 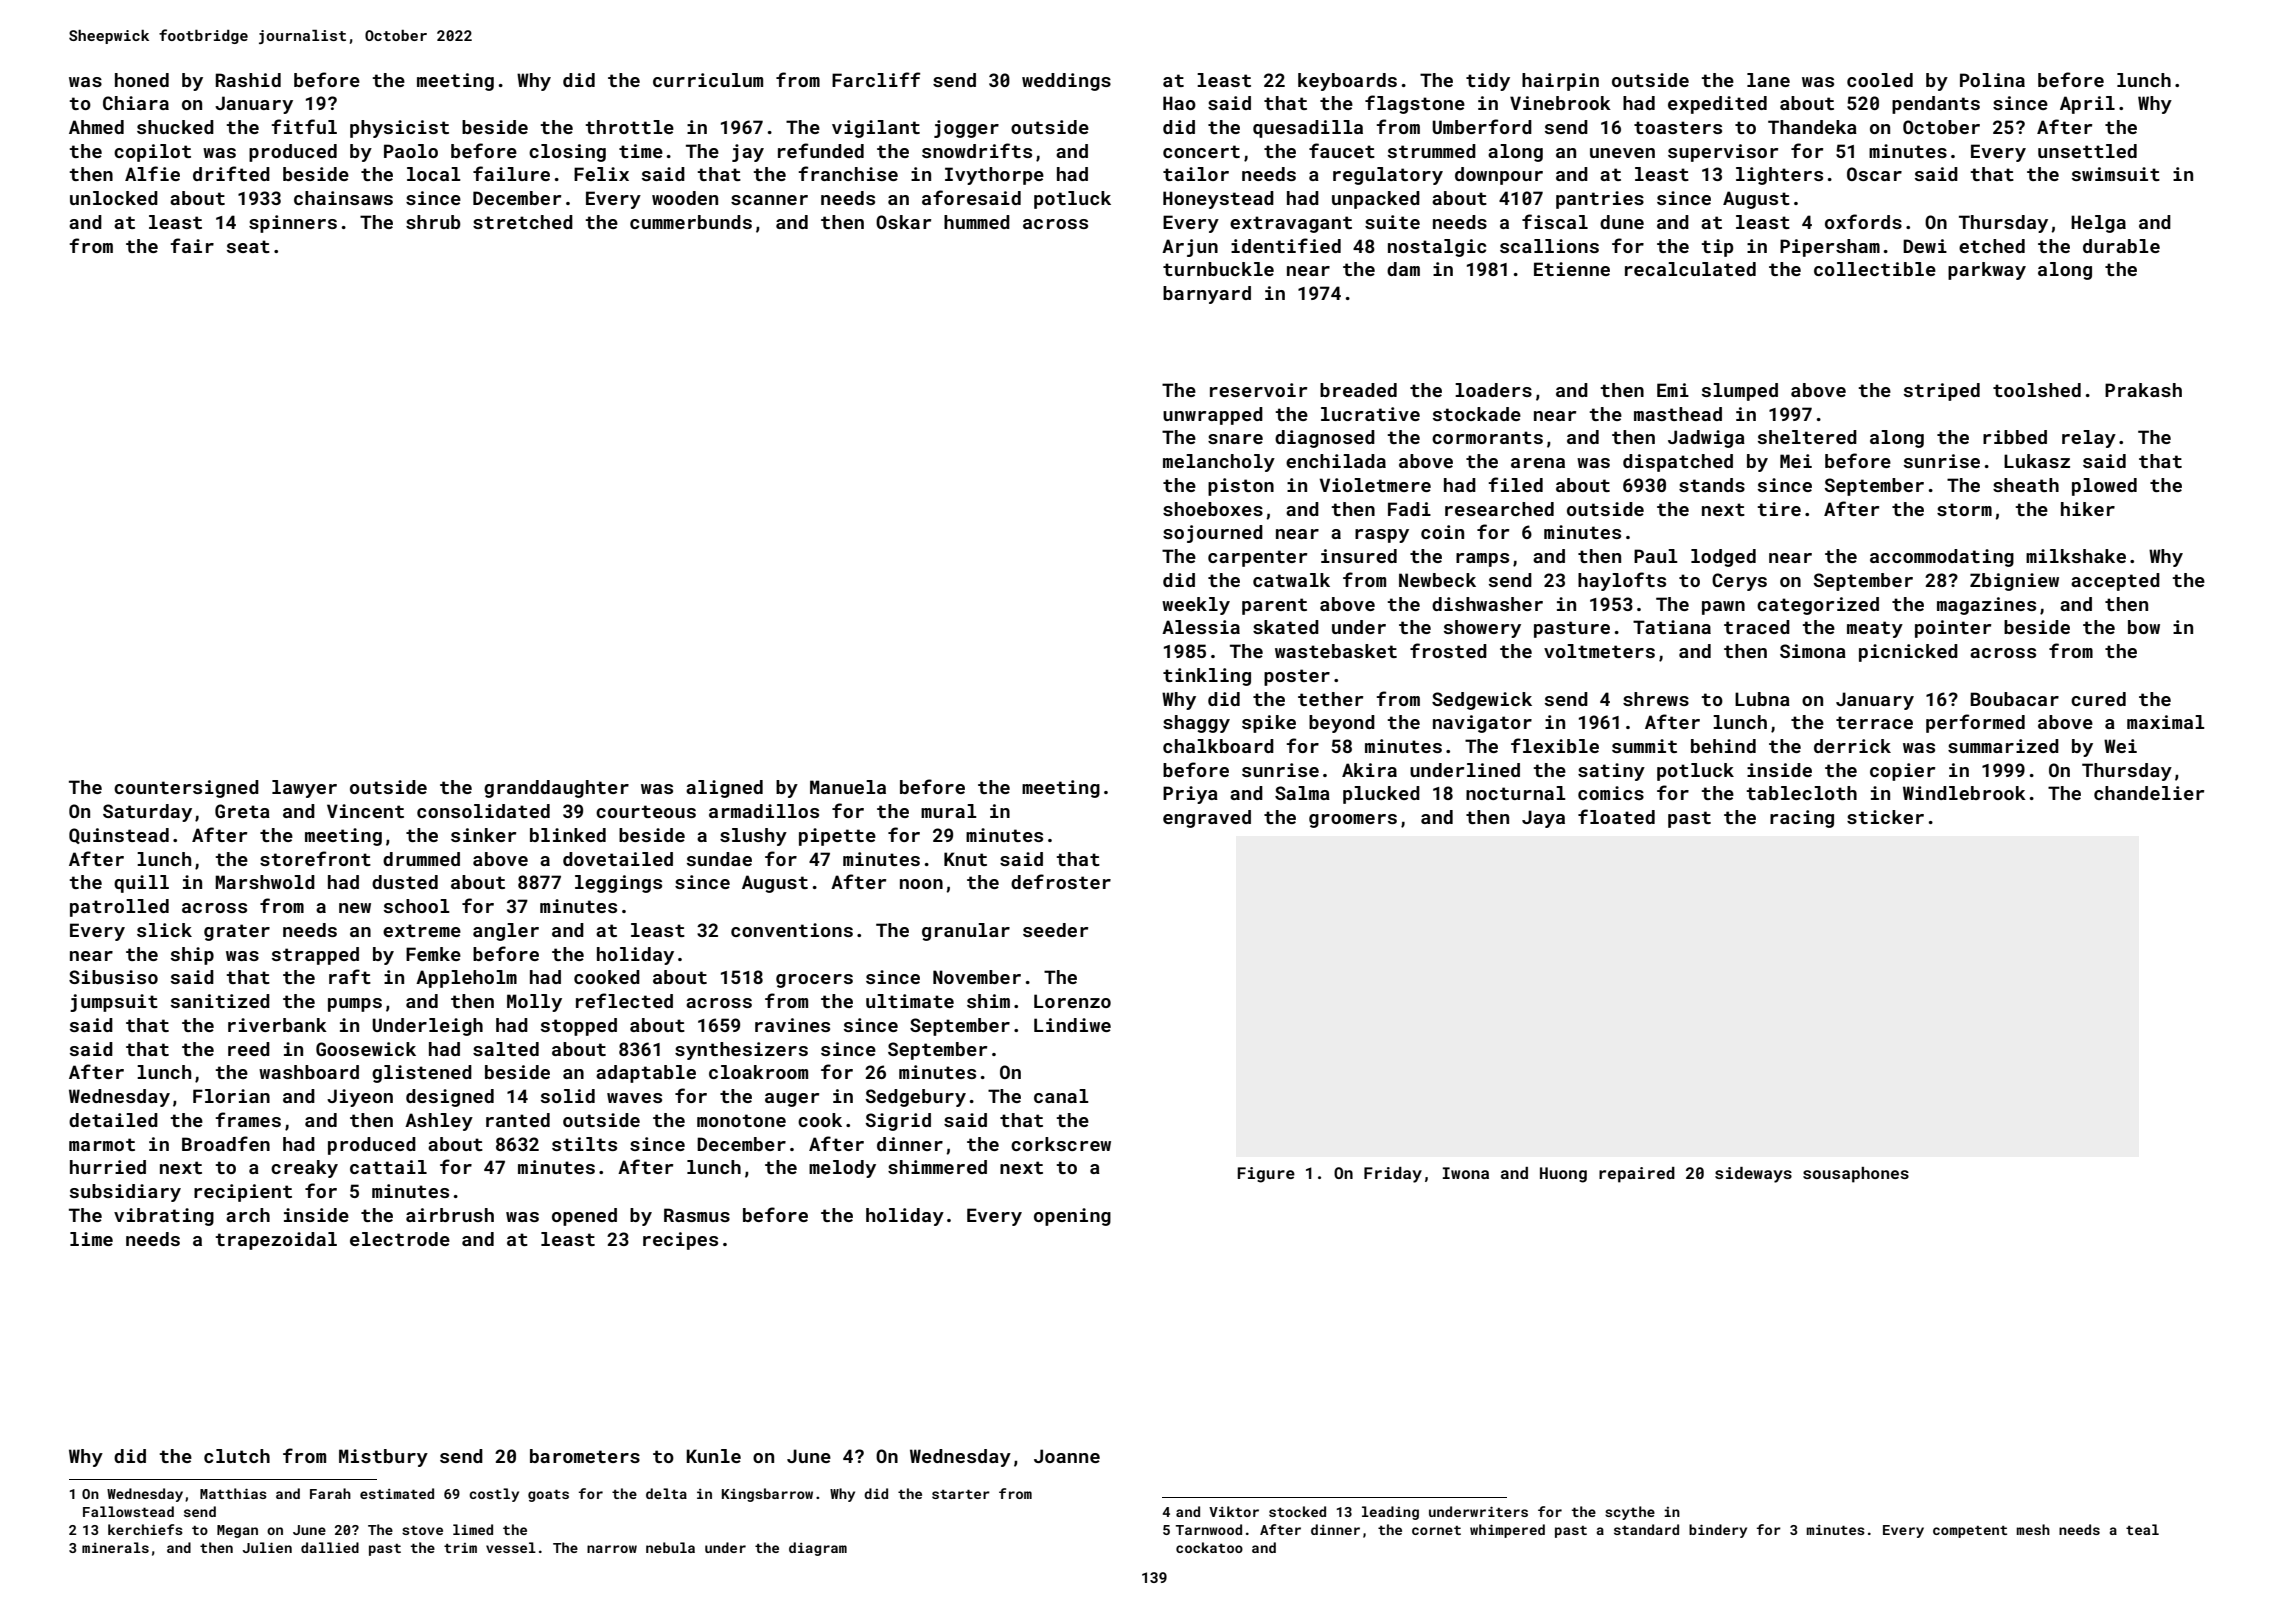 What do you see at coordinates (1375, 485) in the document?
I see `Violetmere` at bounding box center [1375, 485].
